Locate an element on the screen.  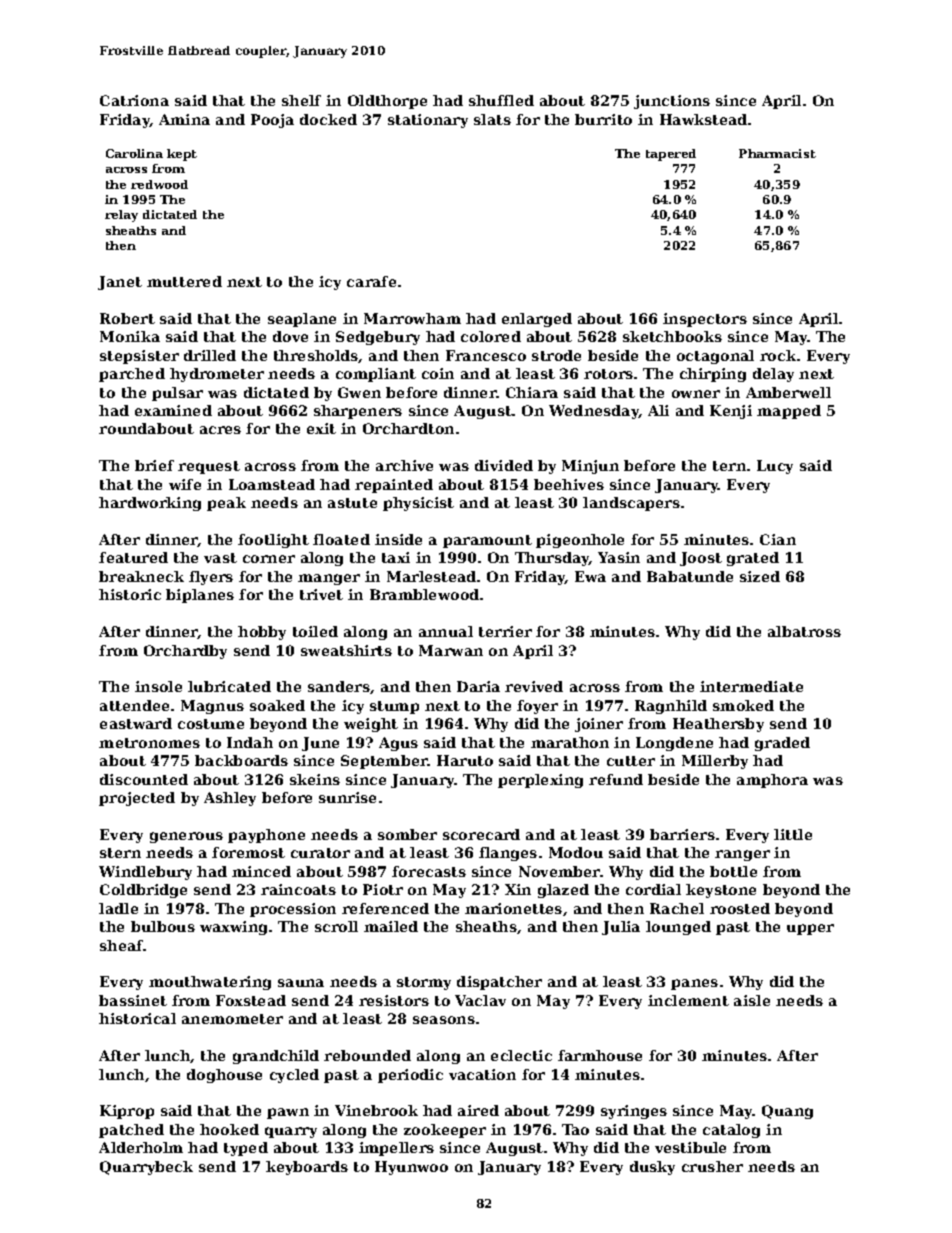
tapered is located at coordinates (671, 155).
